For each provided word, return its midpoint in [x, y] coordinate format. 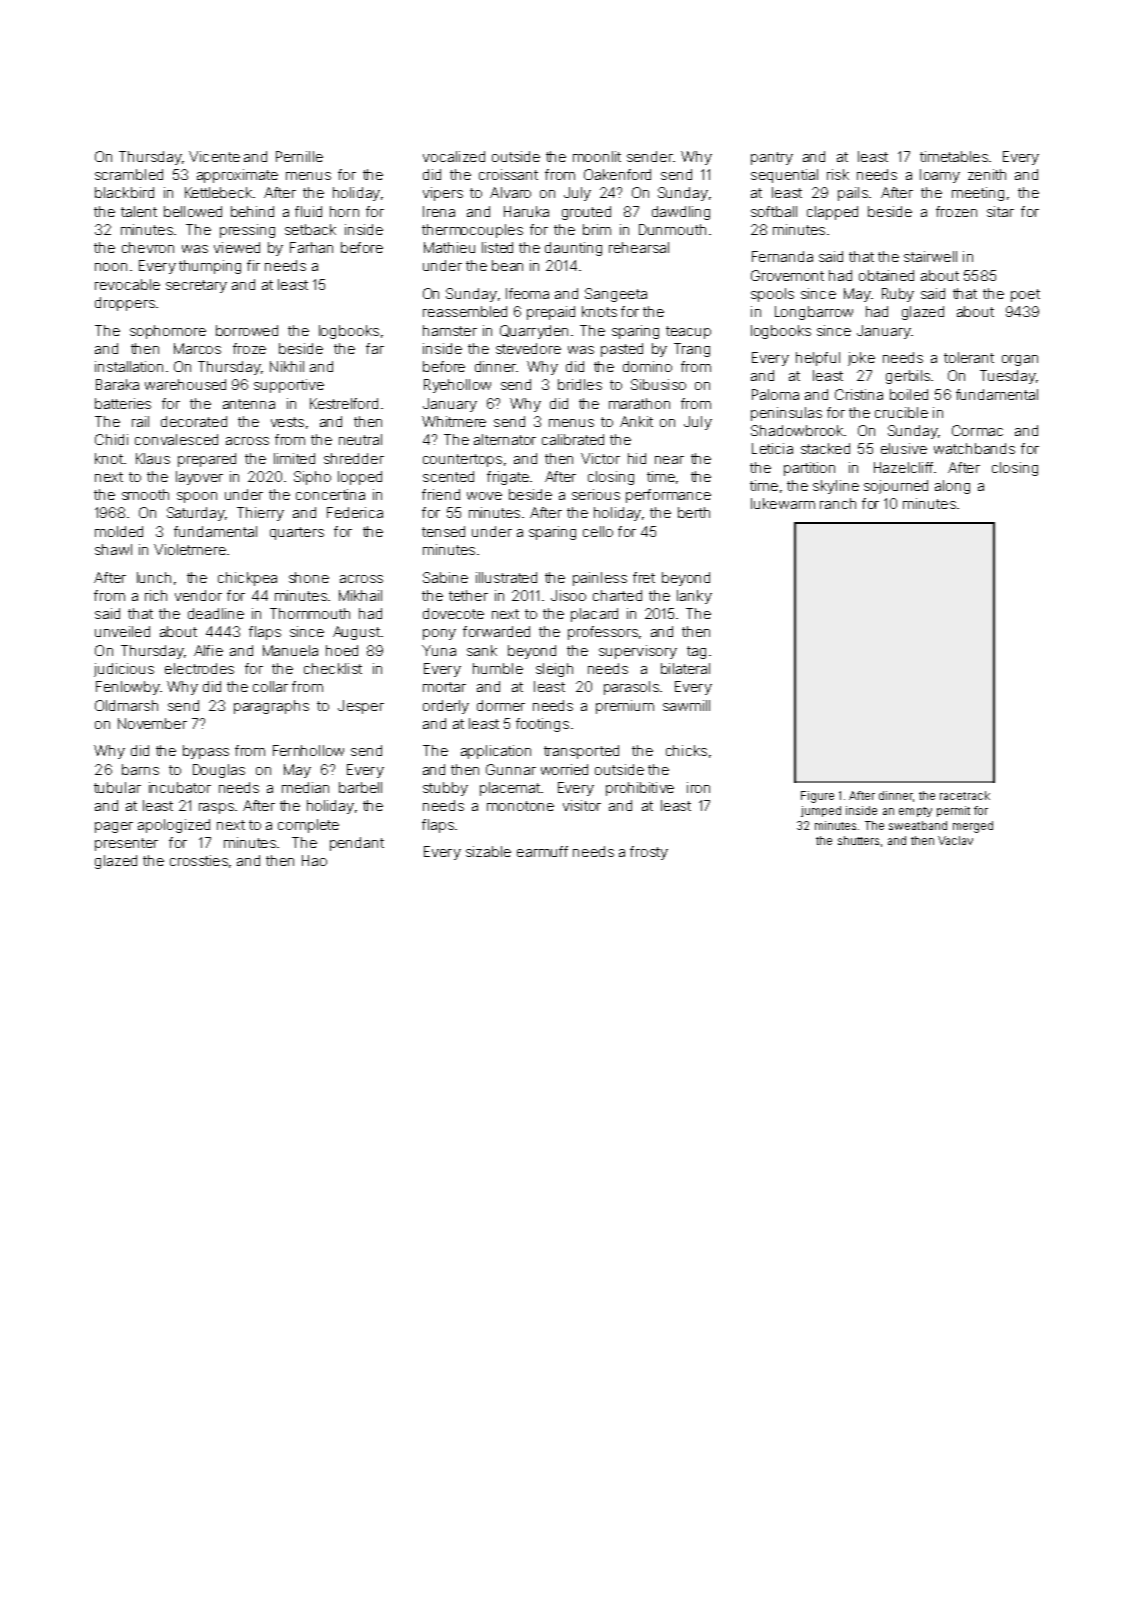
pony [439, 634]
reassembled [465, 311]
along [952, 487]
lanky [694, 597]
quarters [297, 533]
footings [542, 725]
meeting [978, 194]
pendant [357, 844]
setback [310, 229]
